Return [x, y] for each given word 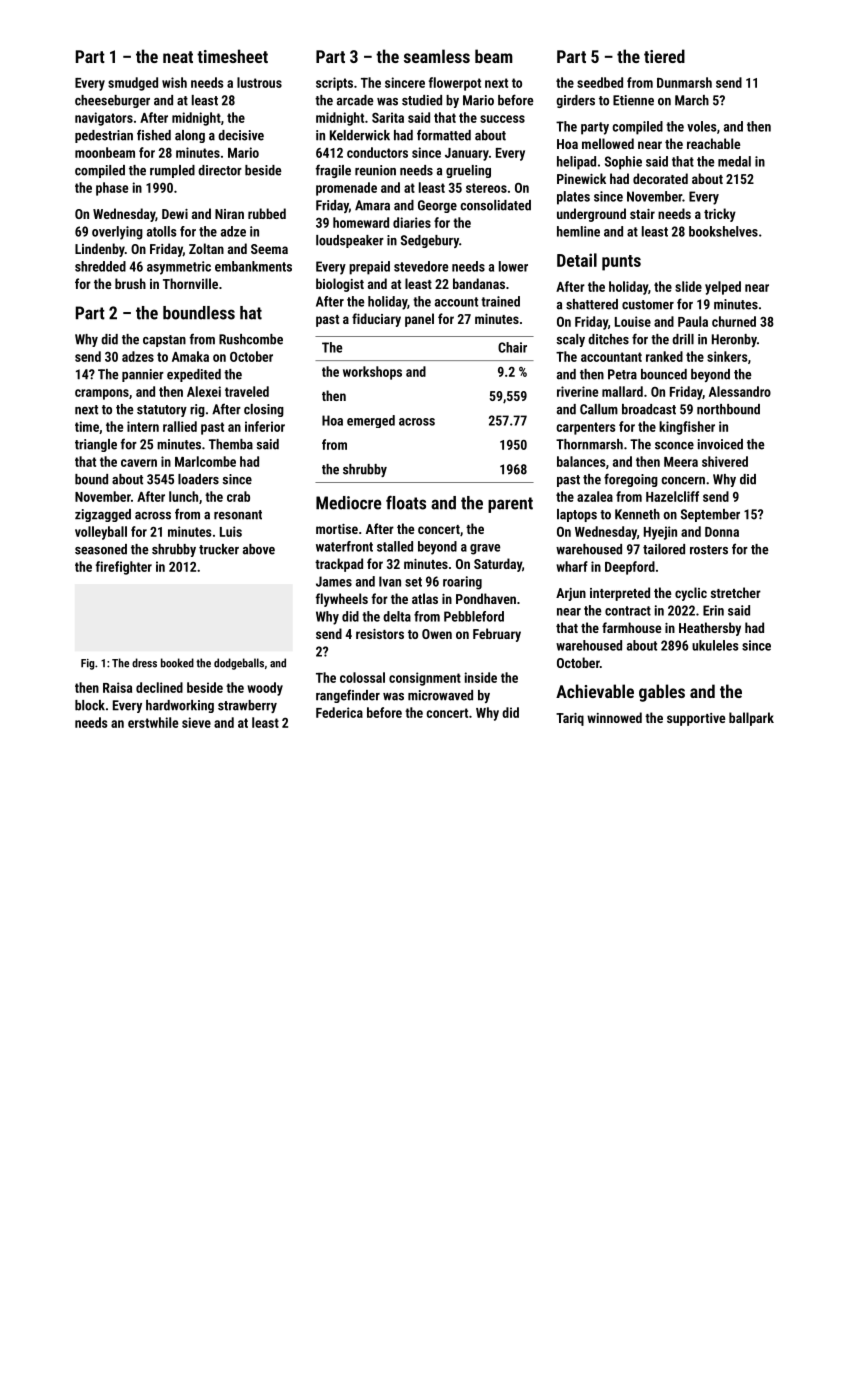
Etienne [633, 100]
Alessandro [740, 391]
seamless [437, 56]
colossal [362, 677]
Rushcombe [251, 339]
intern [143, 426]
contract [628, 611]
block [90, 705]
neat [178, 57]
